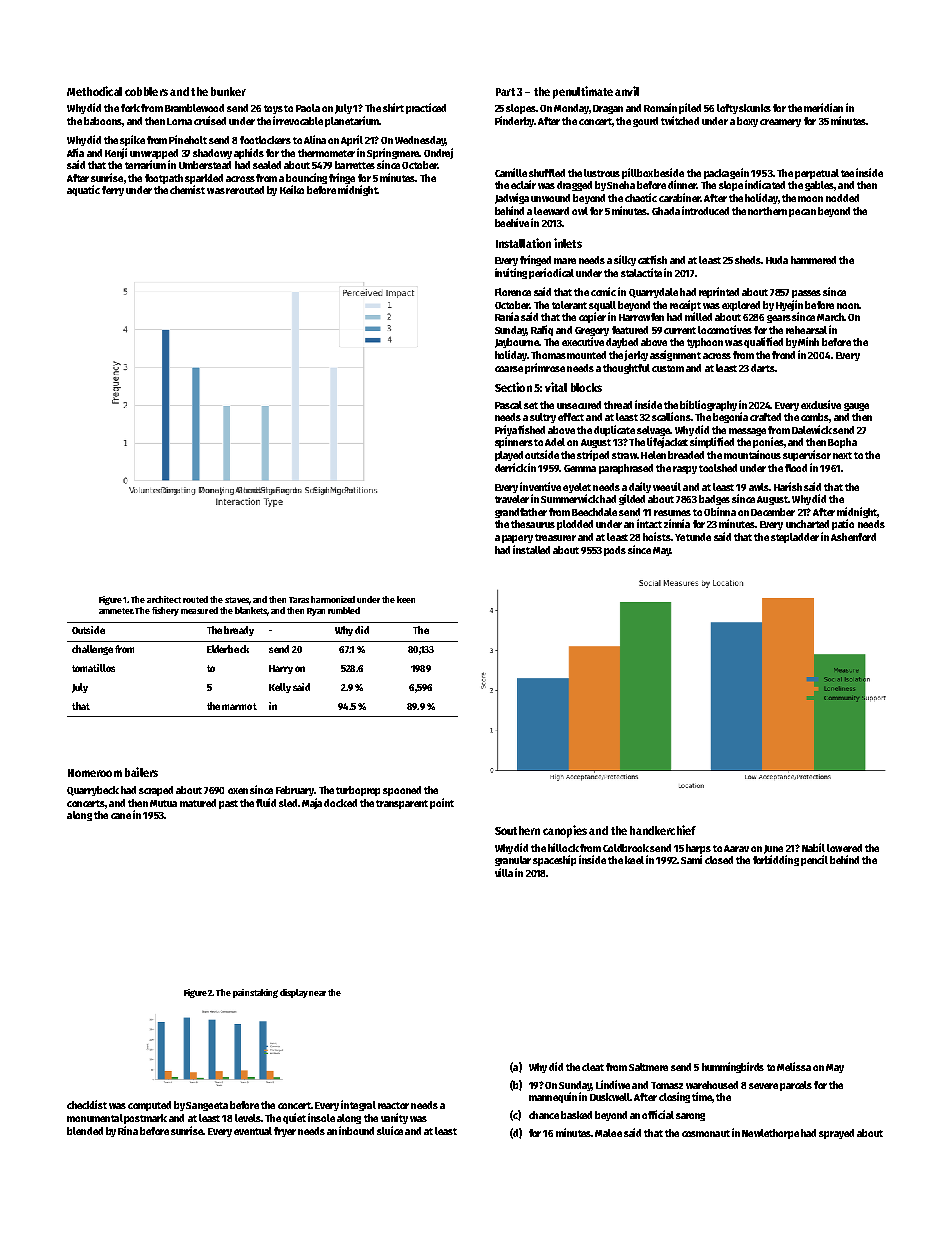 This screenshot has width=952, height=1233. Describe the element at coordinates (505, 92) in the screenshot. I see `Part` at that location.
